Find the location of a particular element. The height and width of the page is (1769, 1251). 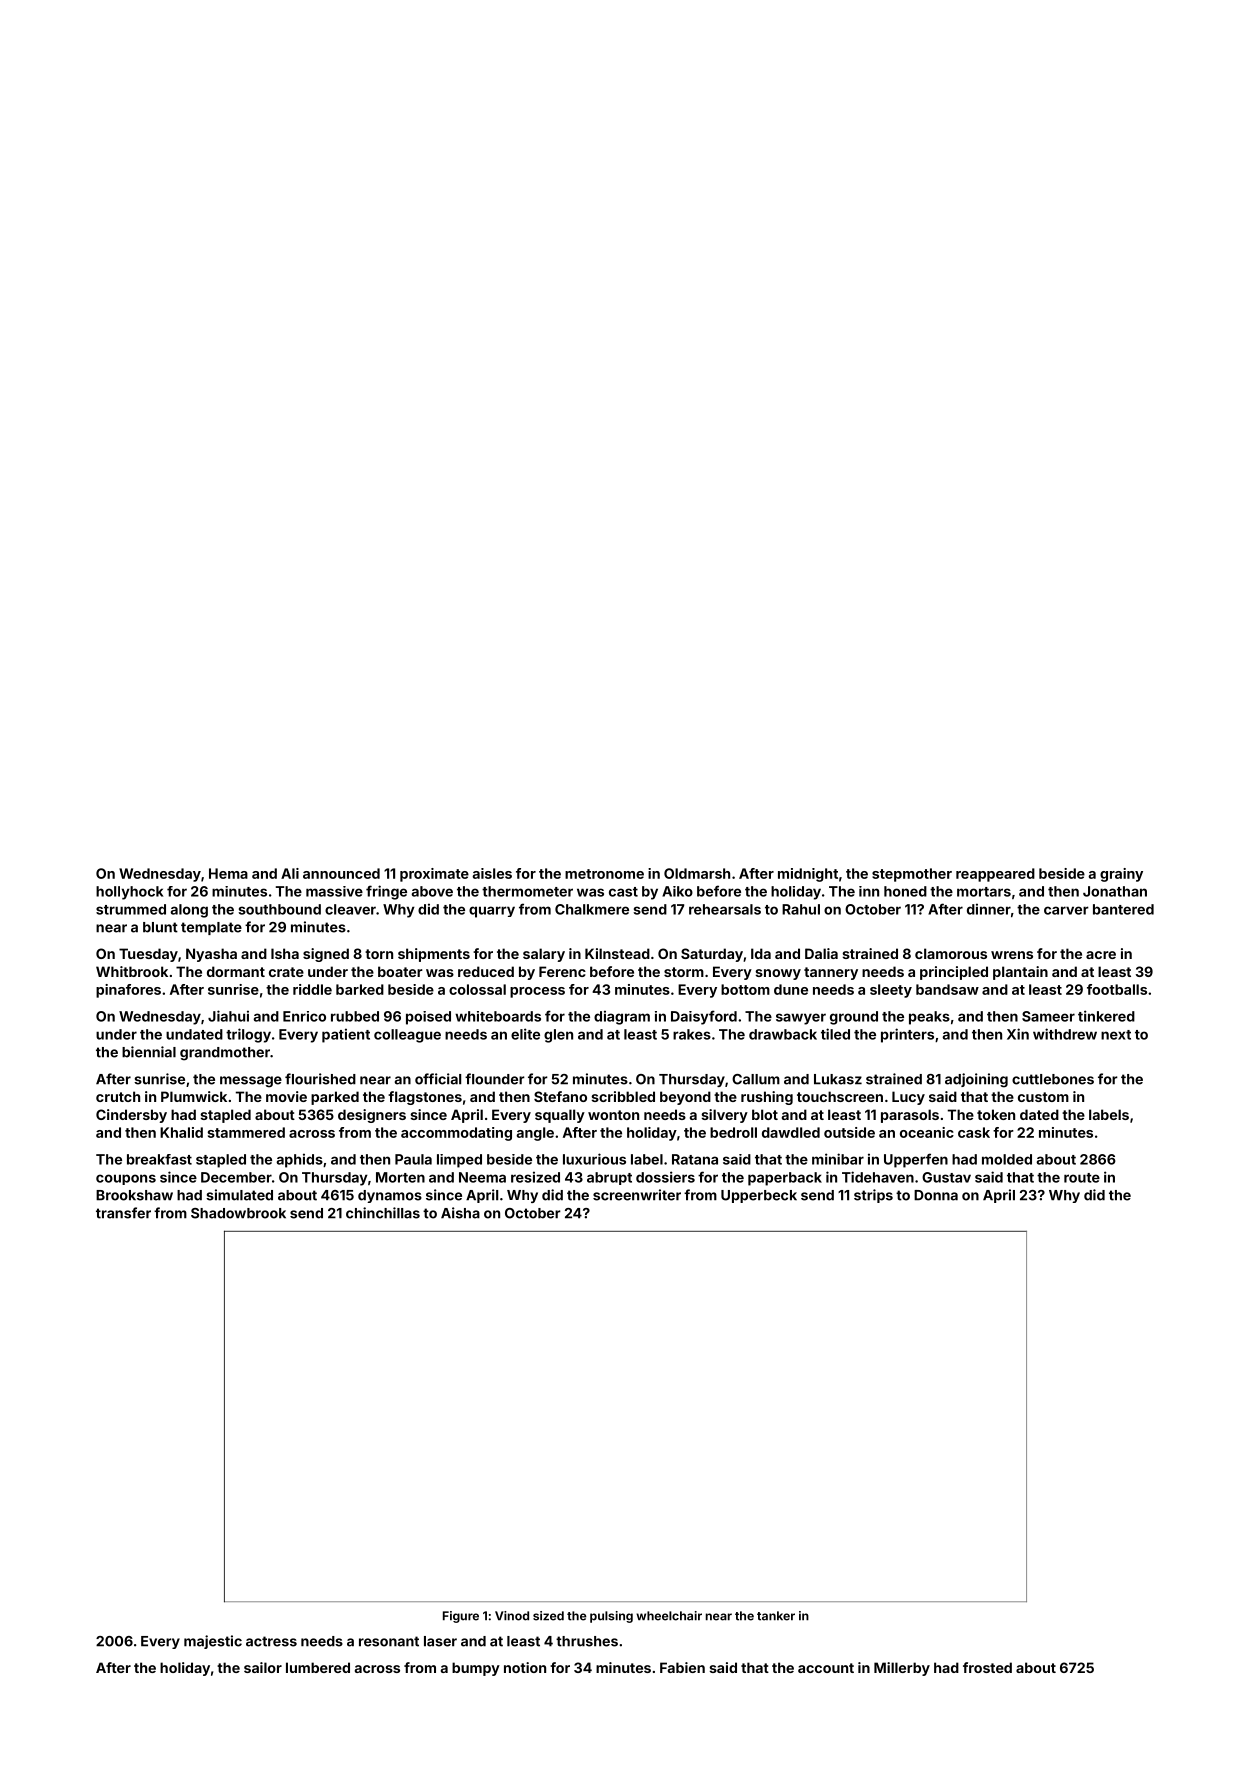

tanker is located at coordinates (776, 1616).
